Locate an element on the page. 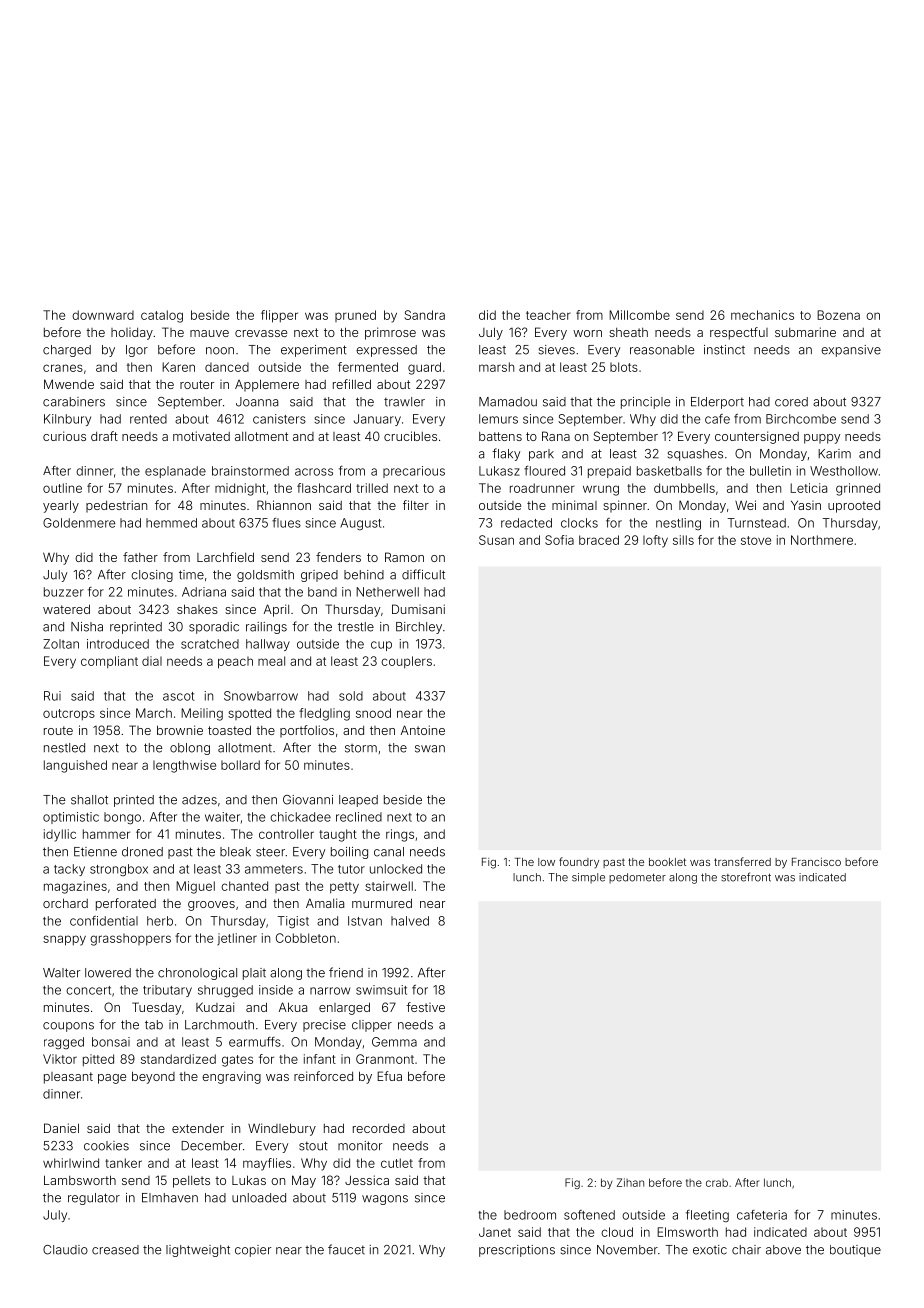 The image size is (924, 1308). holiday is located at coordinates (132, 334).
